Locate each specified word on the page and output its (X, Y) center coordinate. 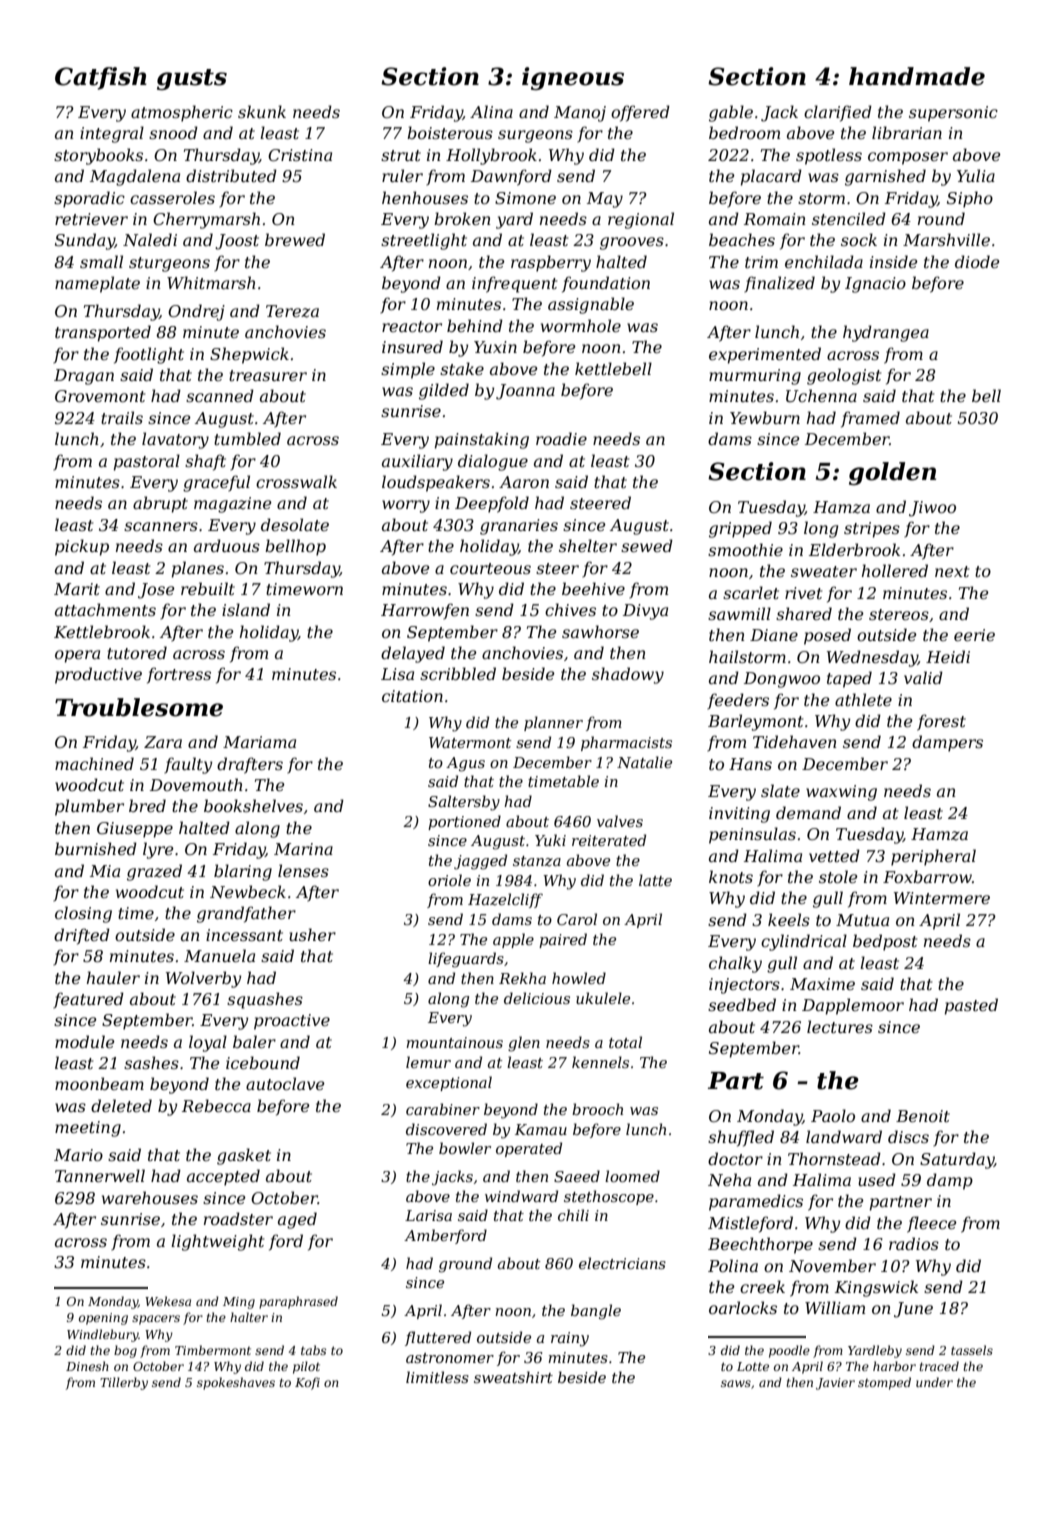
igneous (573, 78)
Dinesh (87, 1366)
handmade (917, 76)
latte (655, 880)
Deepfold (492, 504)
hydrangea (886, 333)
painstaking (482, 440)
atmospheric (182, 113)
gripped (740, 529)
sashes (151, 1062)
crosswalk (296, 481)
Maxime (822, 984)
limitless (437, 1377)
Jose (156, 591)
